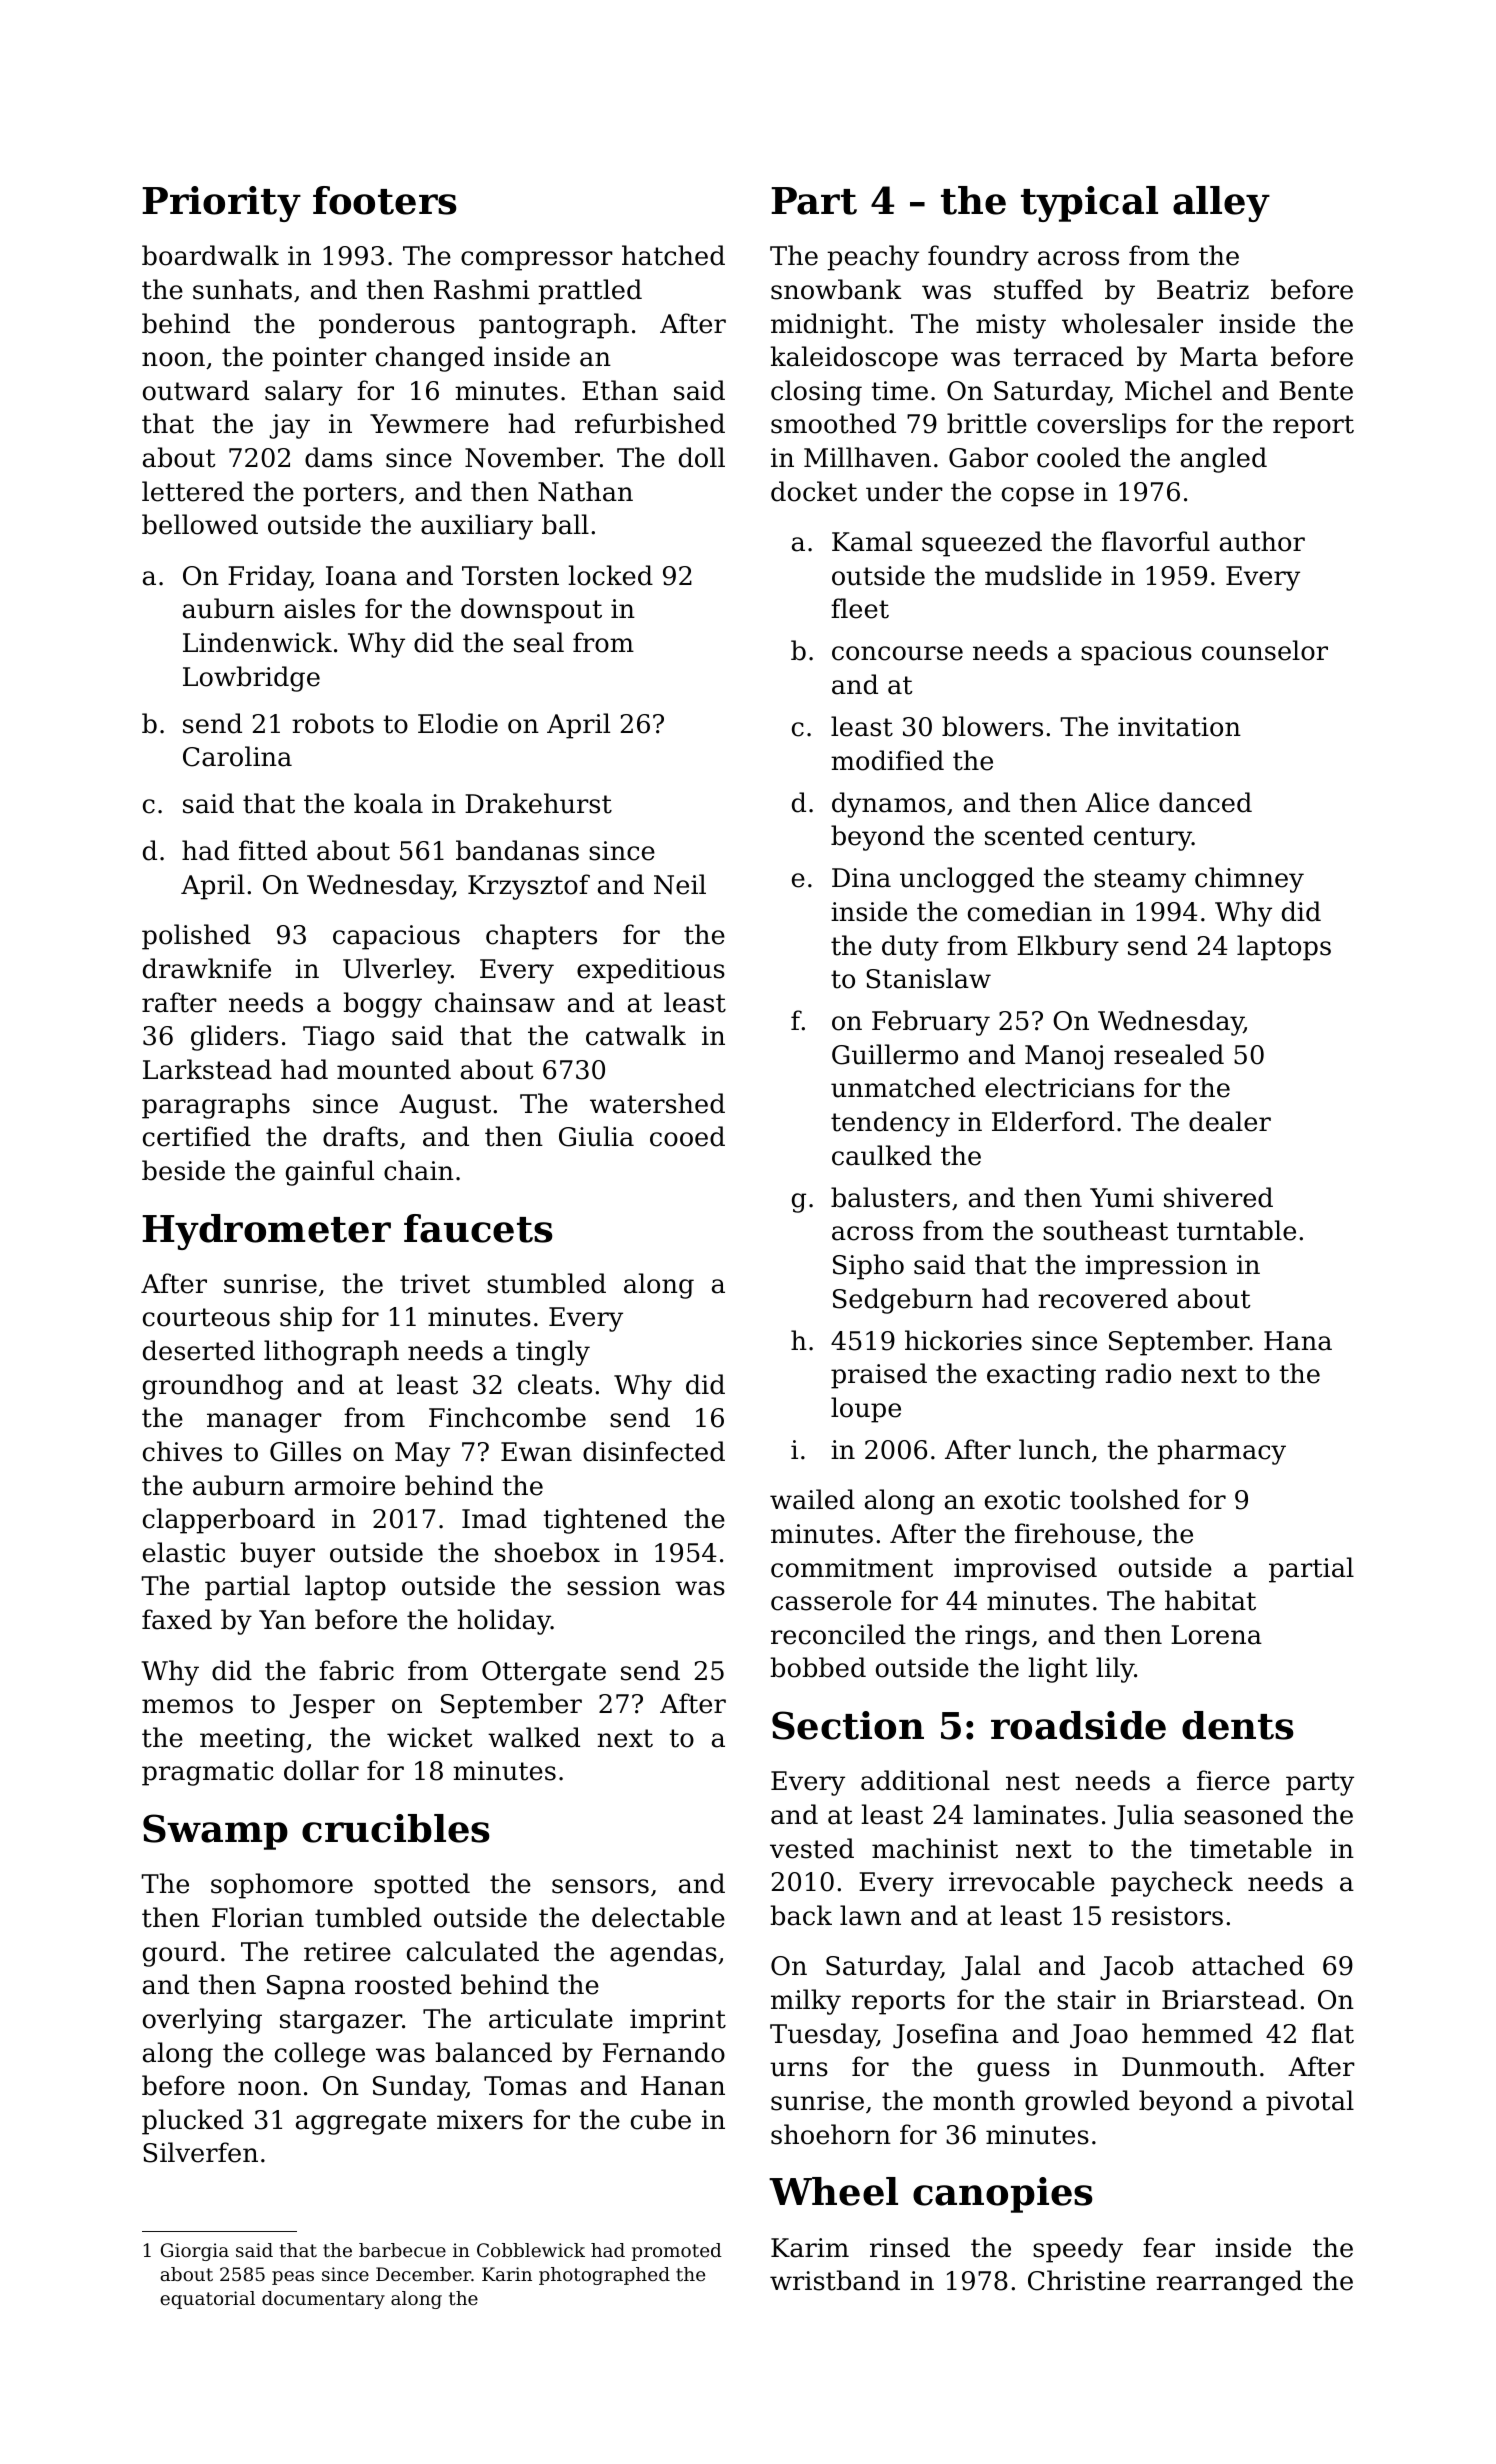 The height and width of the document is (2464, 1496). I want to click on tingly, so click(553, 1353).
